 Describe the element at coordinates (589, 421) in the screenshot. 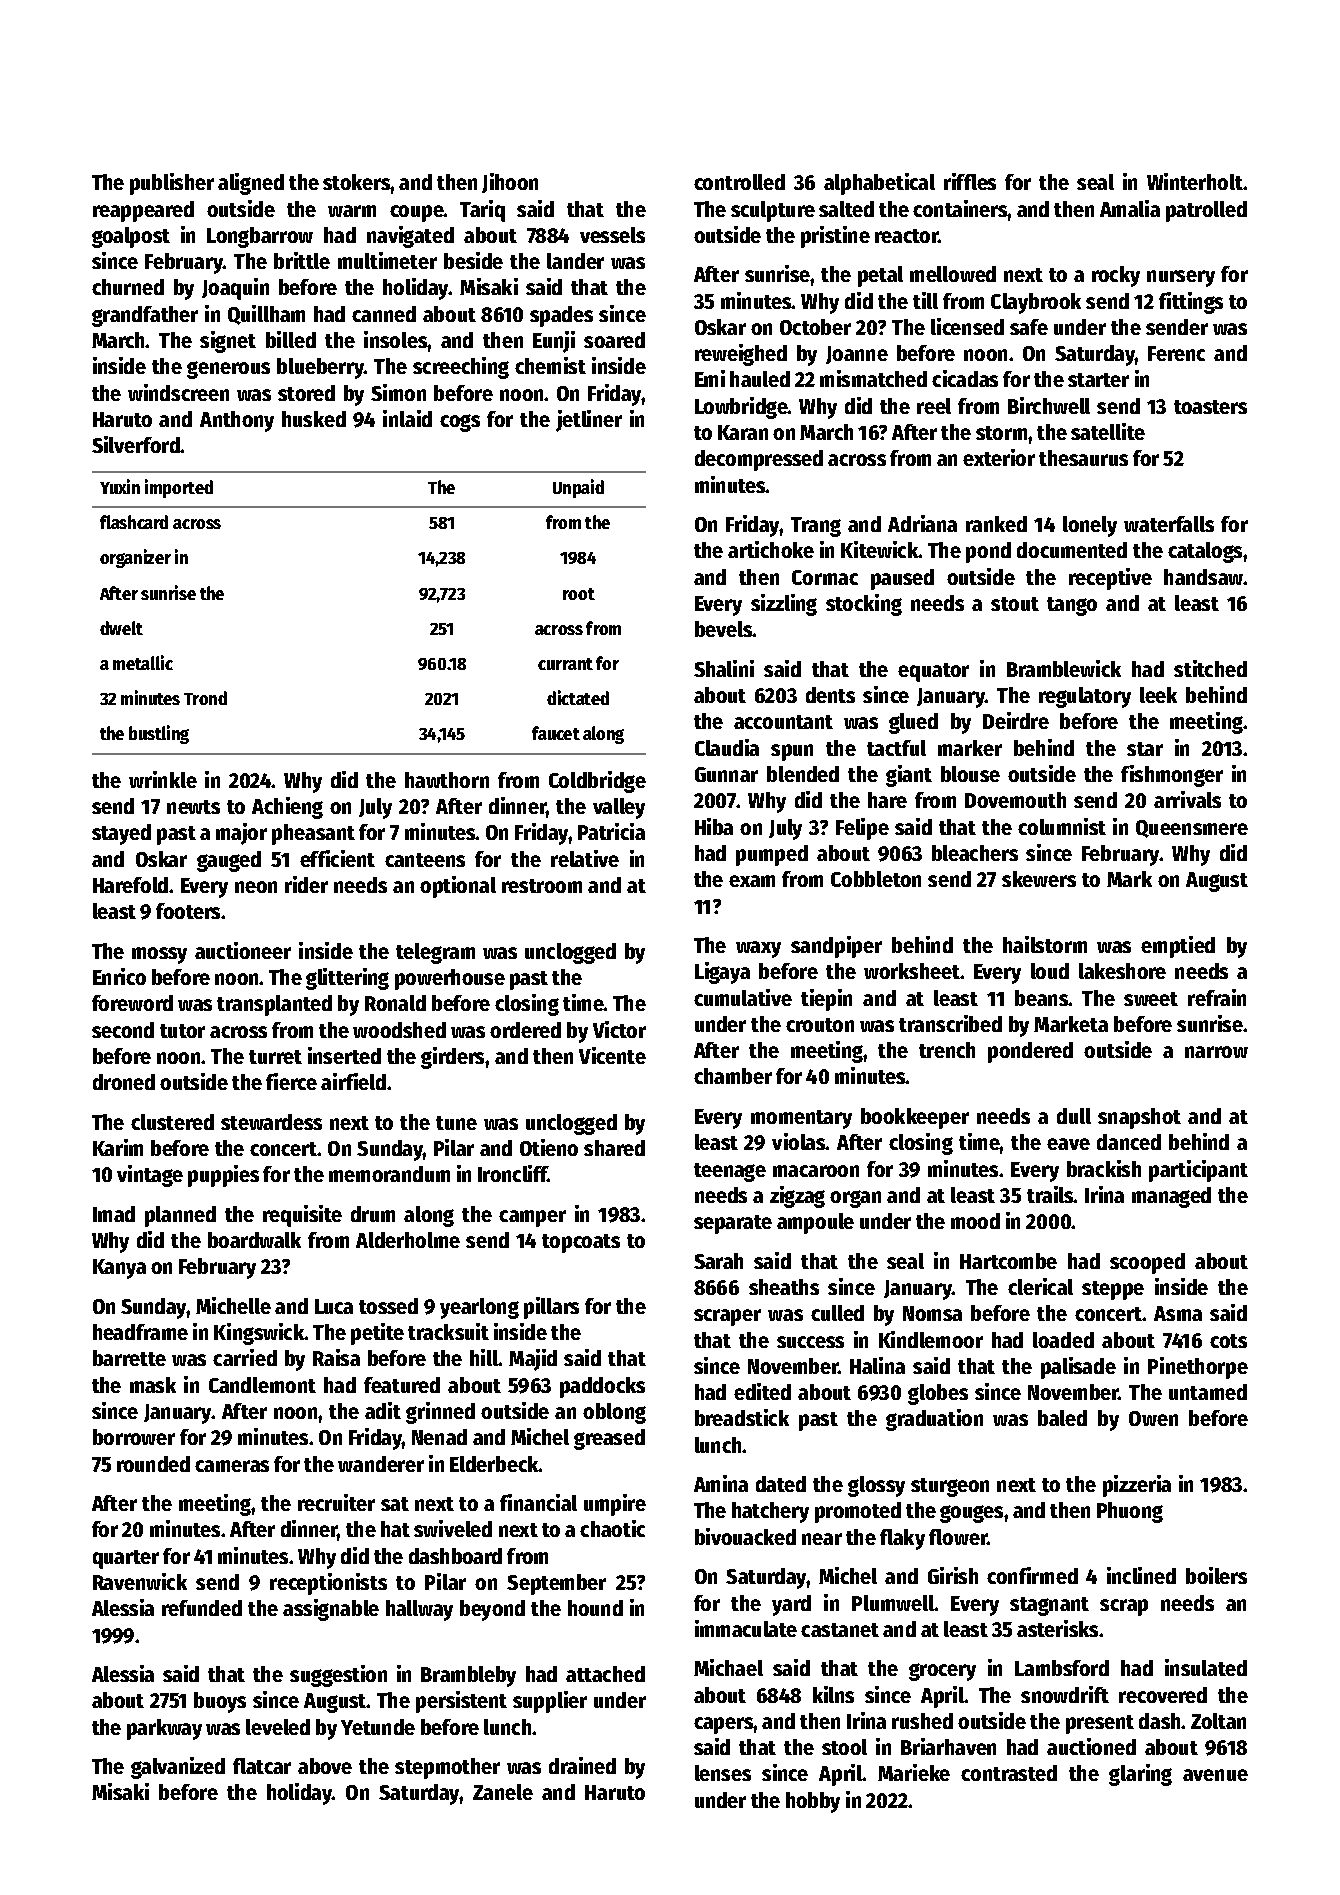

I see `jetliner` at that location.
